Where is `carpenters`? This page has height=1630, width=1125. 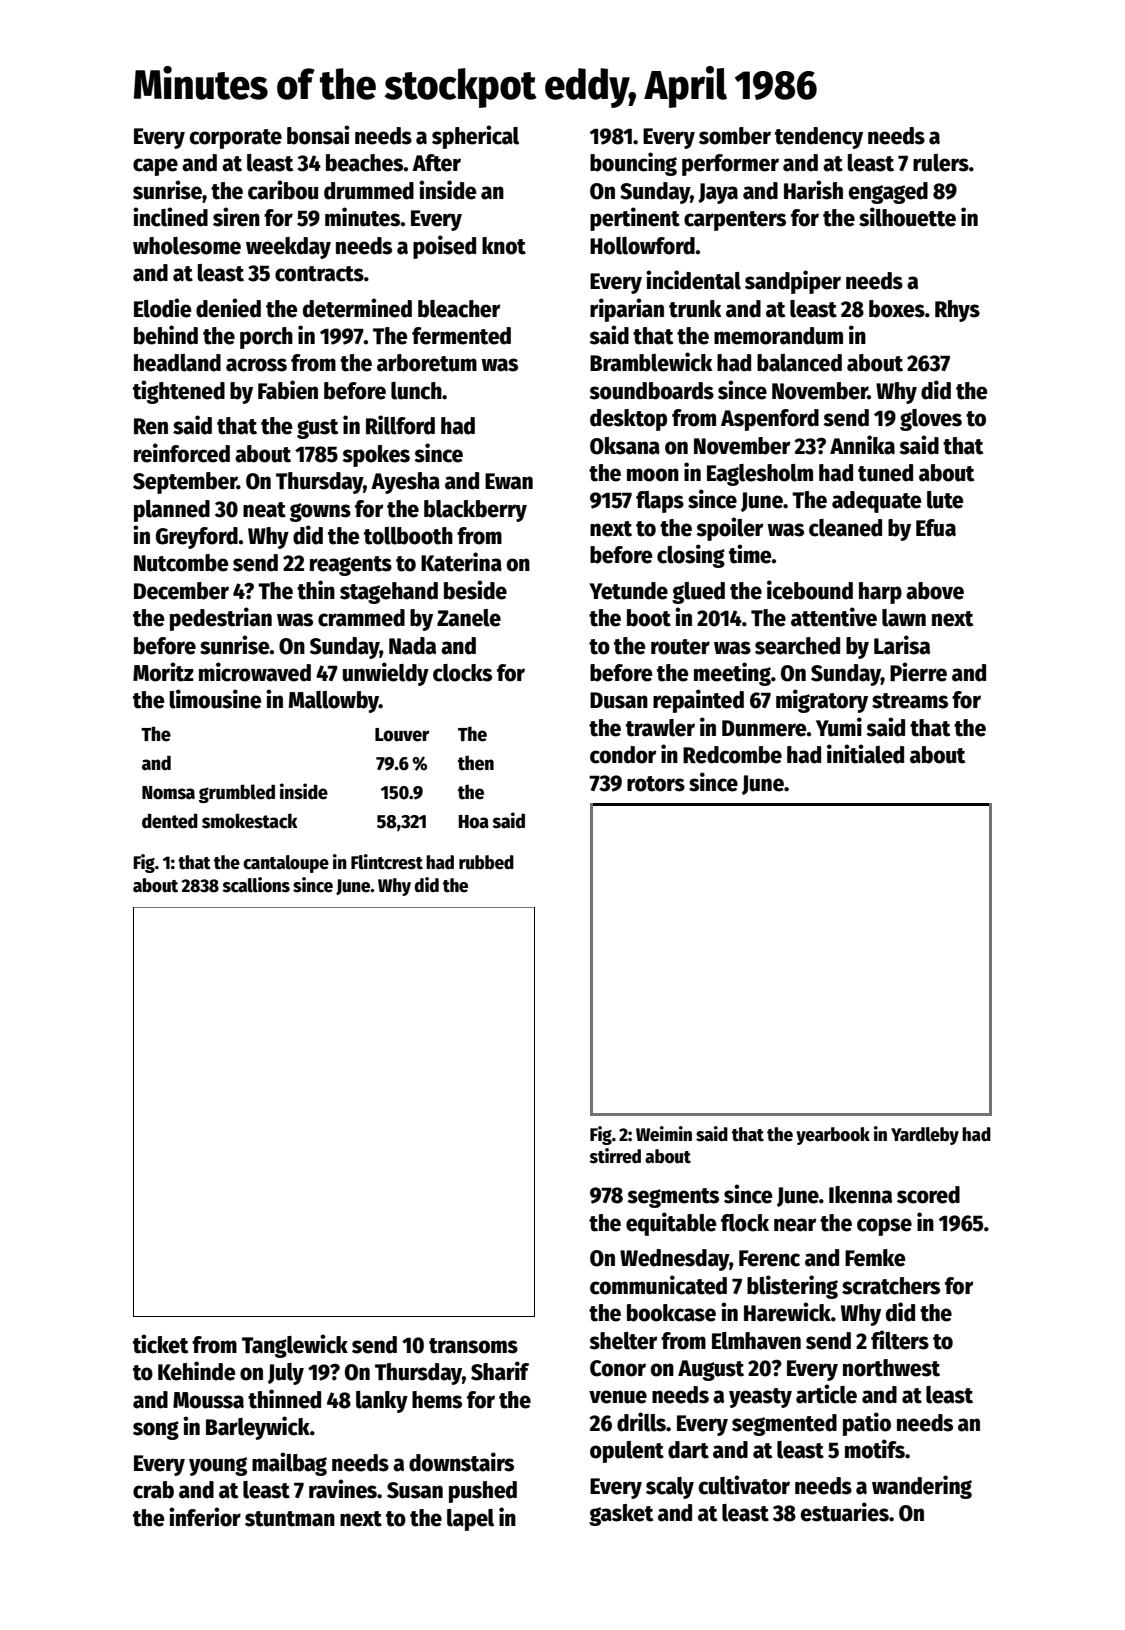 carpenters is located at coordinates (735, 221).
